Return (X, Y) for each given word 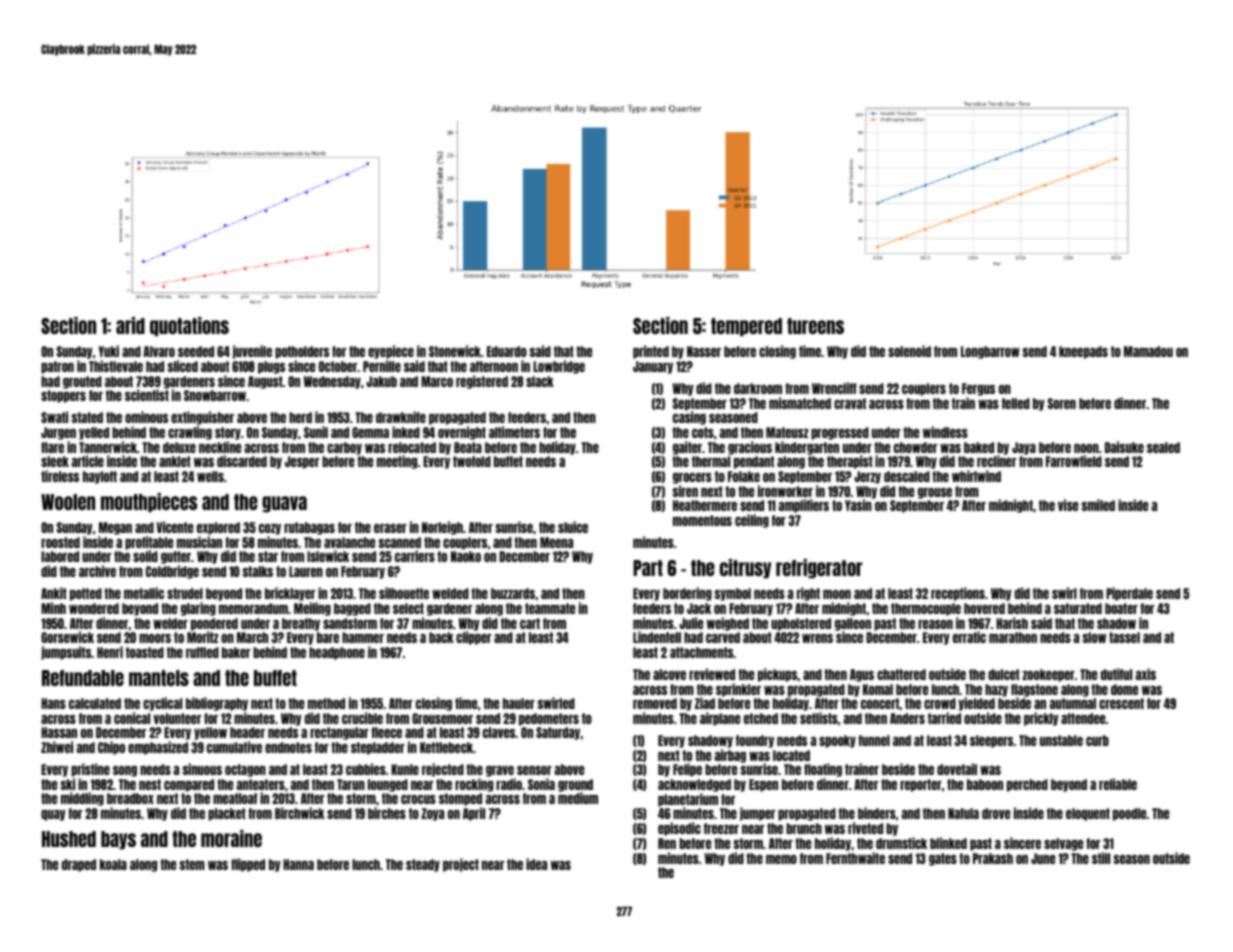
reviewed (712, 674)
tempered (746, 327)
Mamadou (1148, 351)
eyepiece (391, 352)
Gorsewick (67, 637)
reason (935, 624)
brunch (804, 828)
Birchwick (300, 813)
